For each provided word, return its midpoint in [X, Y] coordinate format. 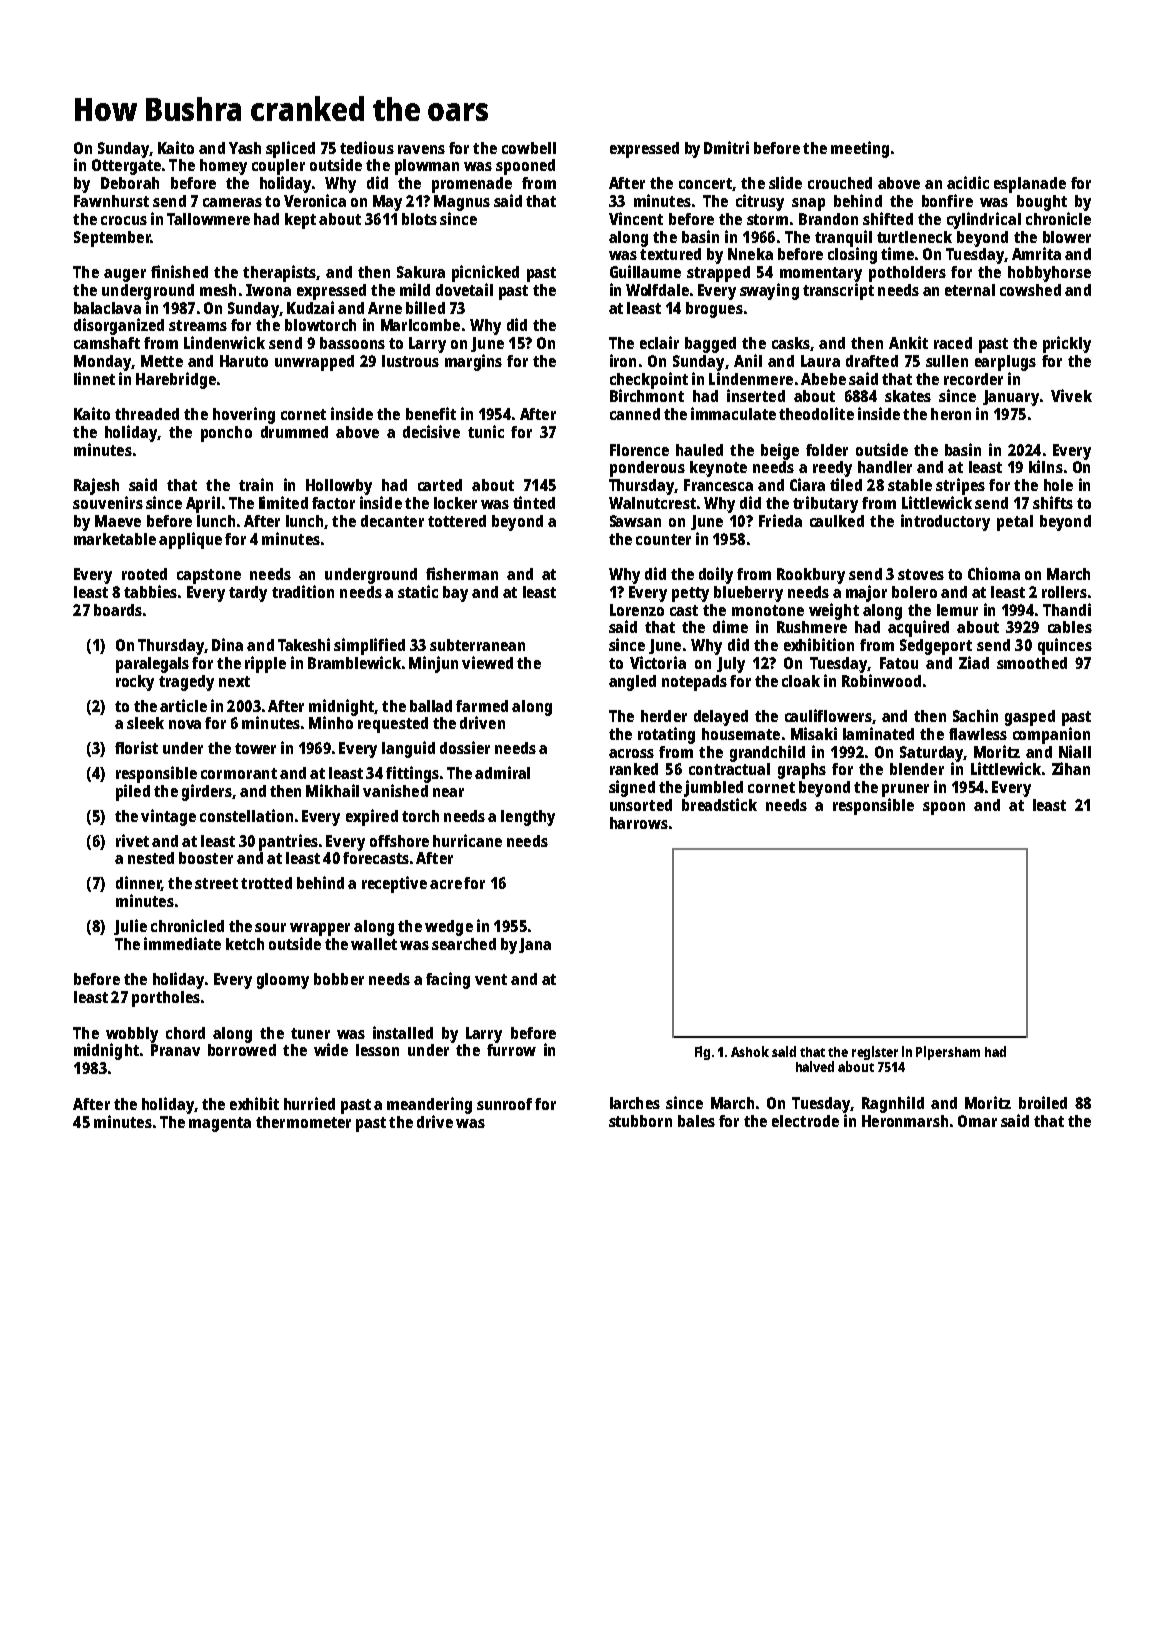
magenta [220, 1124]
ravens [421, 149]
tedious [367, 147]
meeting [860, 149]
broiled [1043, 1102]
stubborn [640, 1121]
